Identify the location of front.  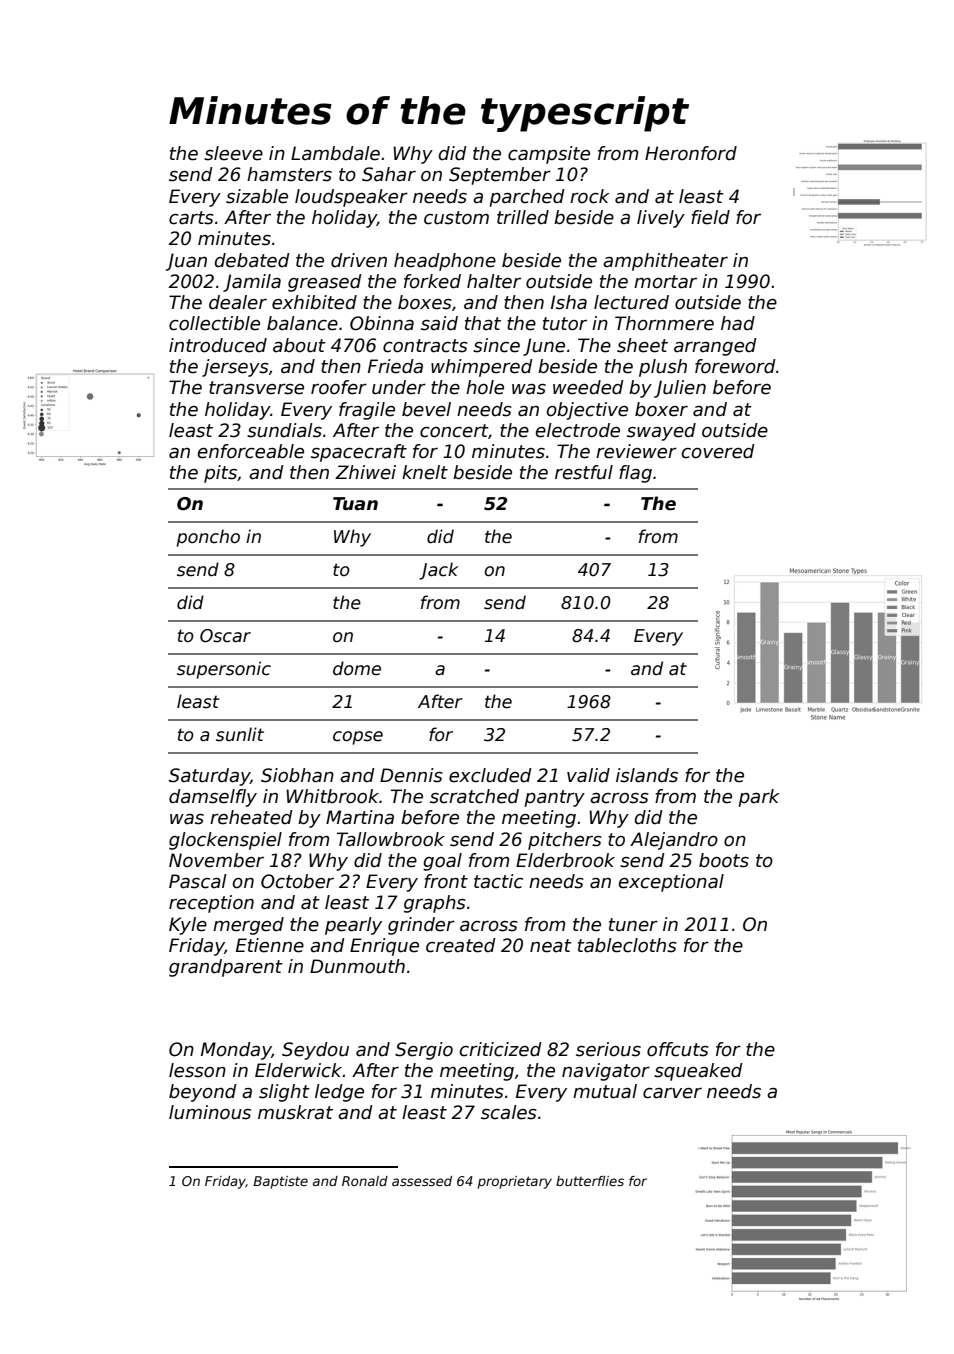
(446, 881).
